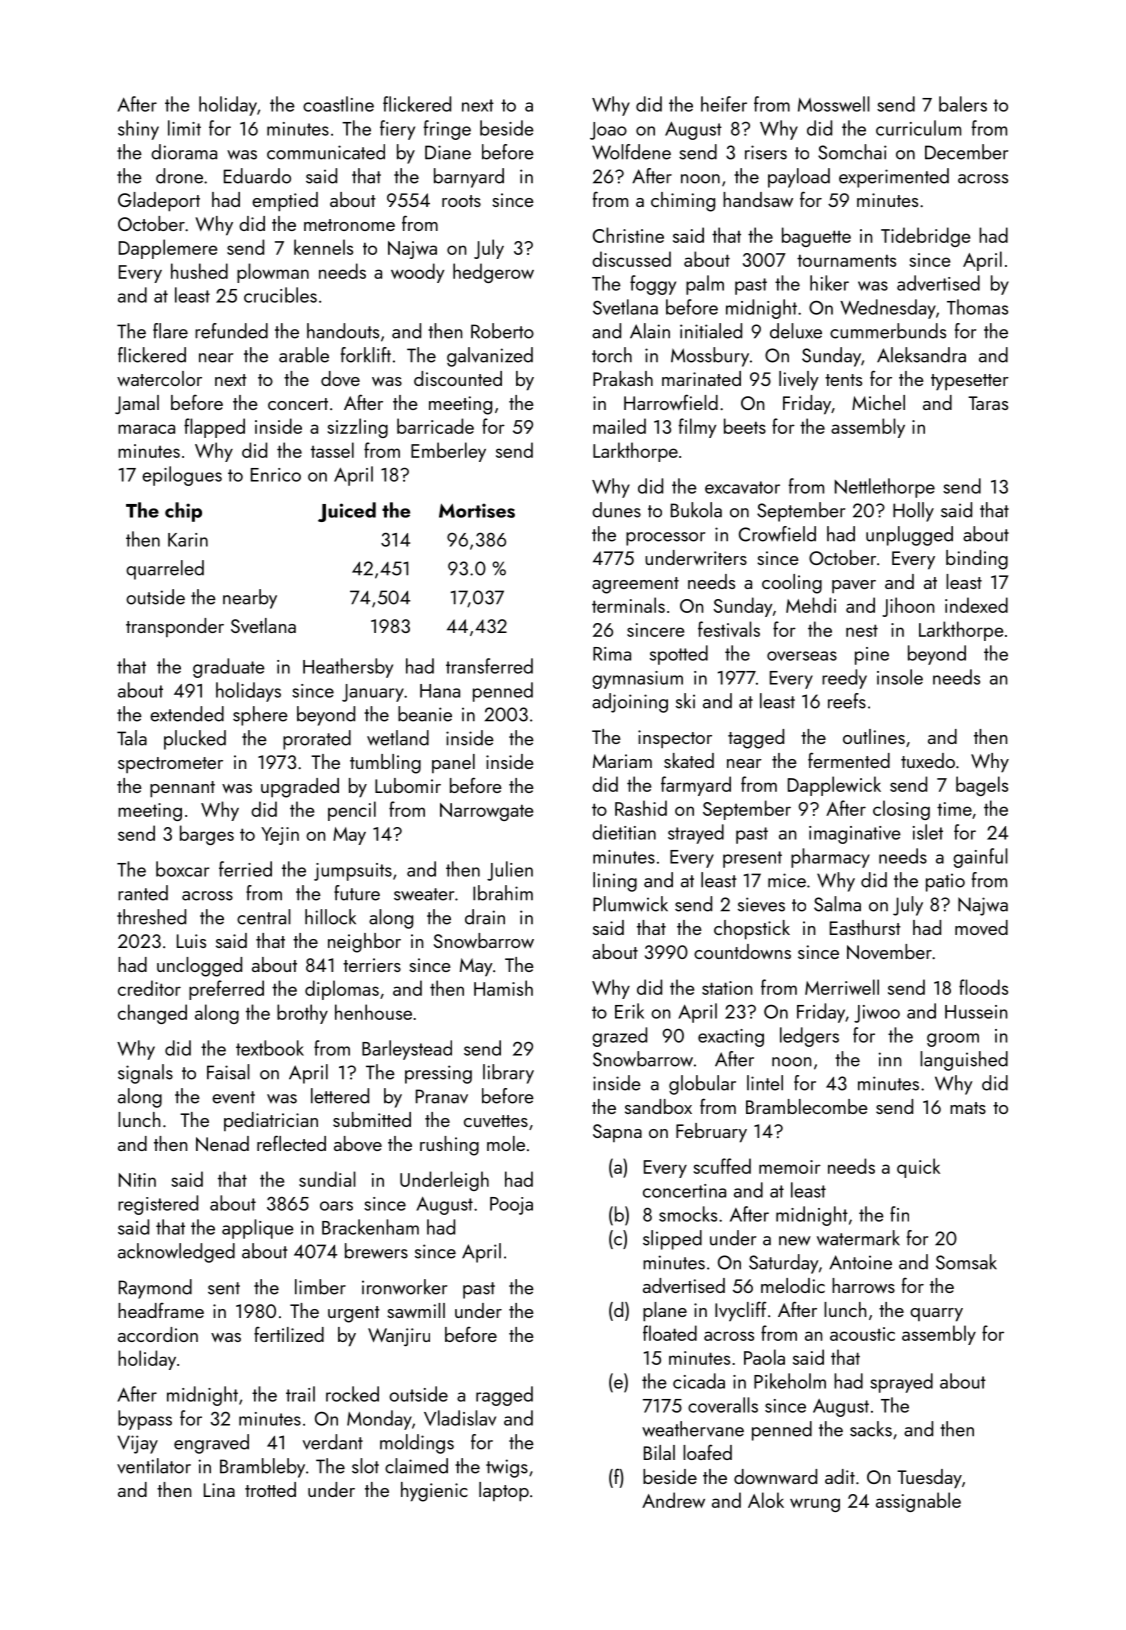  What do you see at coordinates (152, 1014) in the page?
I see `changed` at bounding box center [152, 1014].
